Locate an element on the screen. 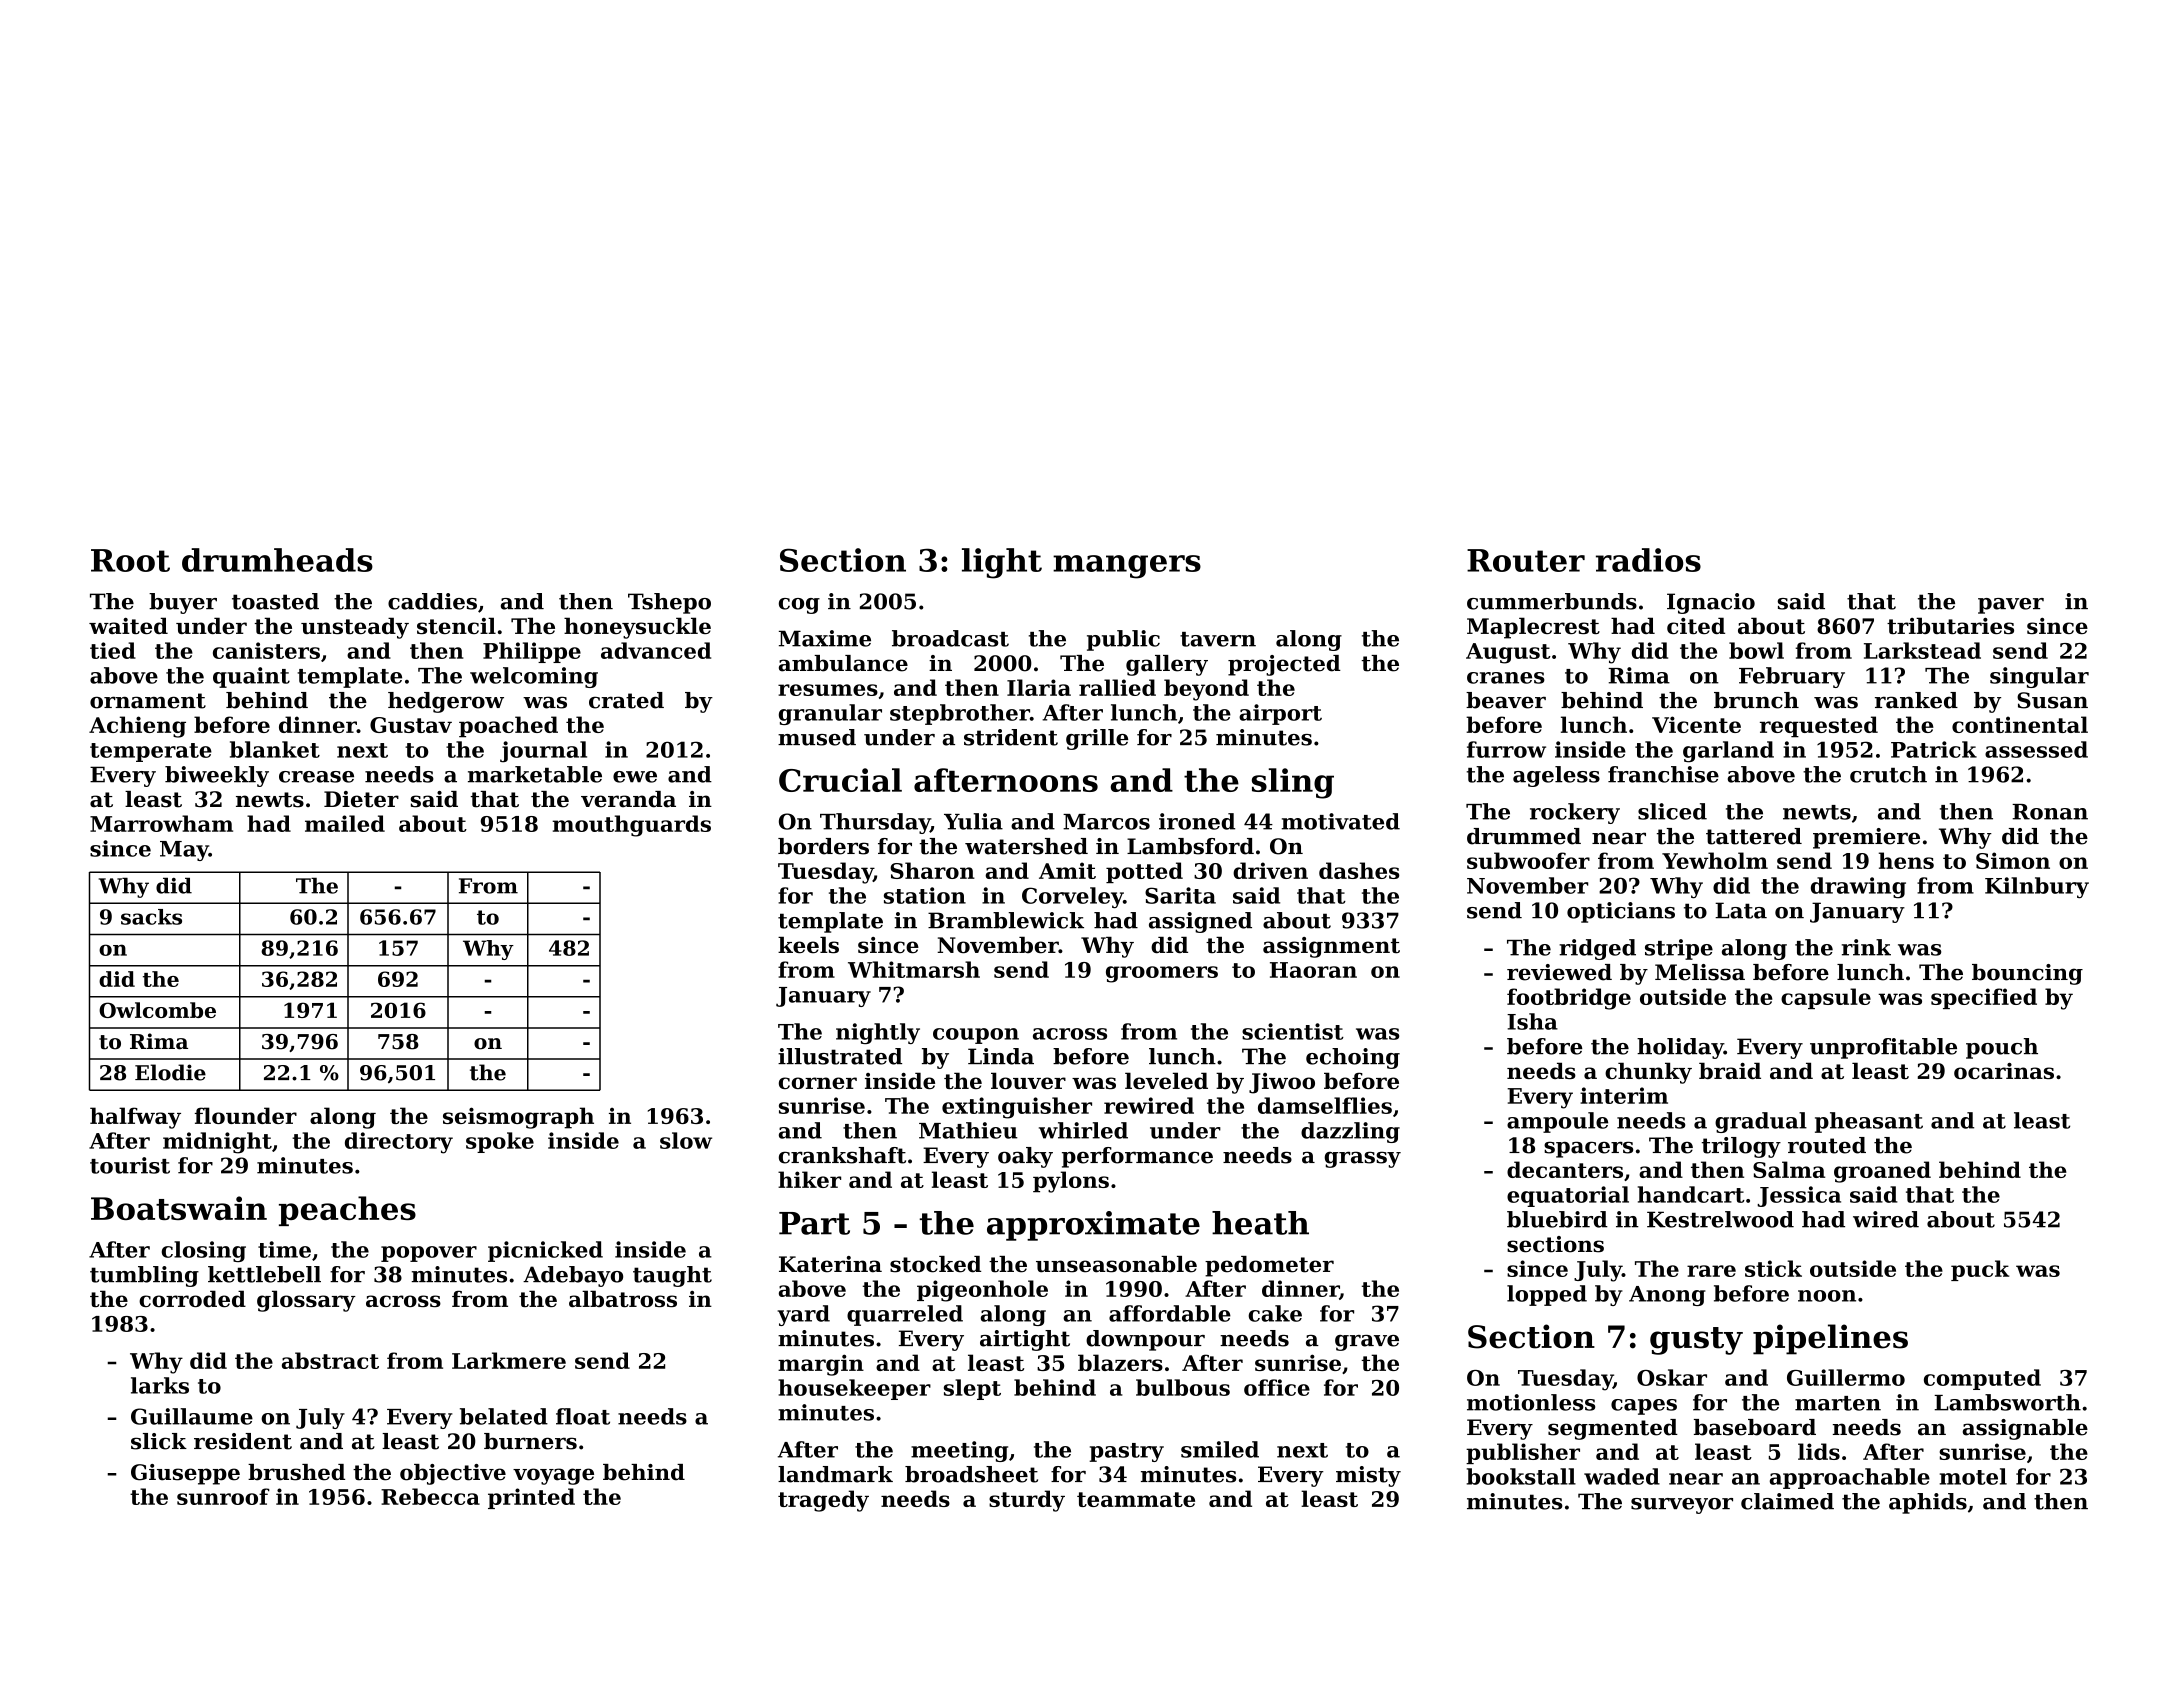  assessed is located at coordinates (2036, 749).
